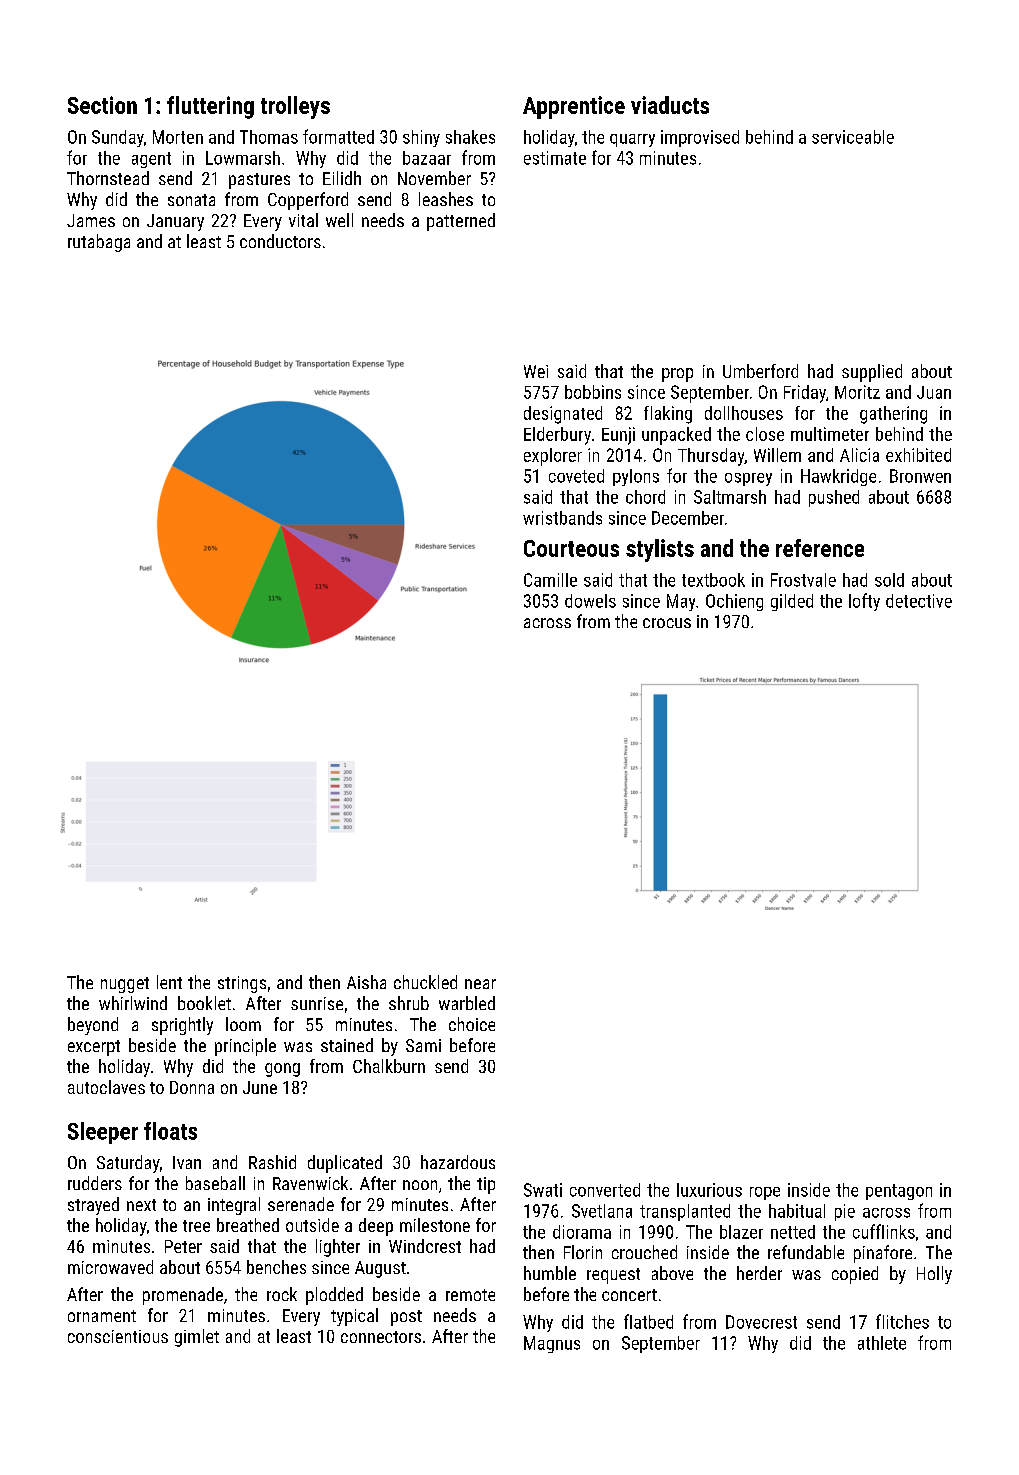 Image resolution: width=1019 pixels, height=1475 pixels. What do you see at coordinates (605, 1190) in the image?
I see `converted` at bounding box center [605, 1190].
